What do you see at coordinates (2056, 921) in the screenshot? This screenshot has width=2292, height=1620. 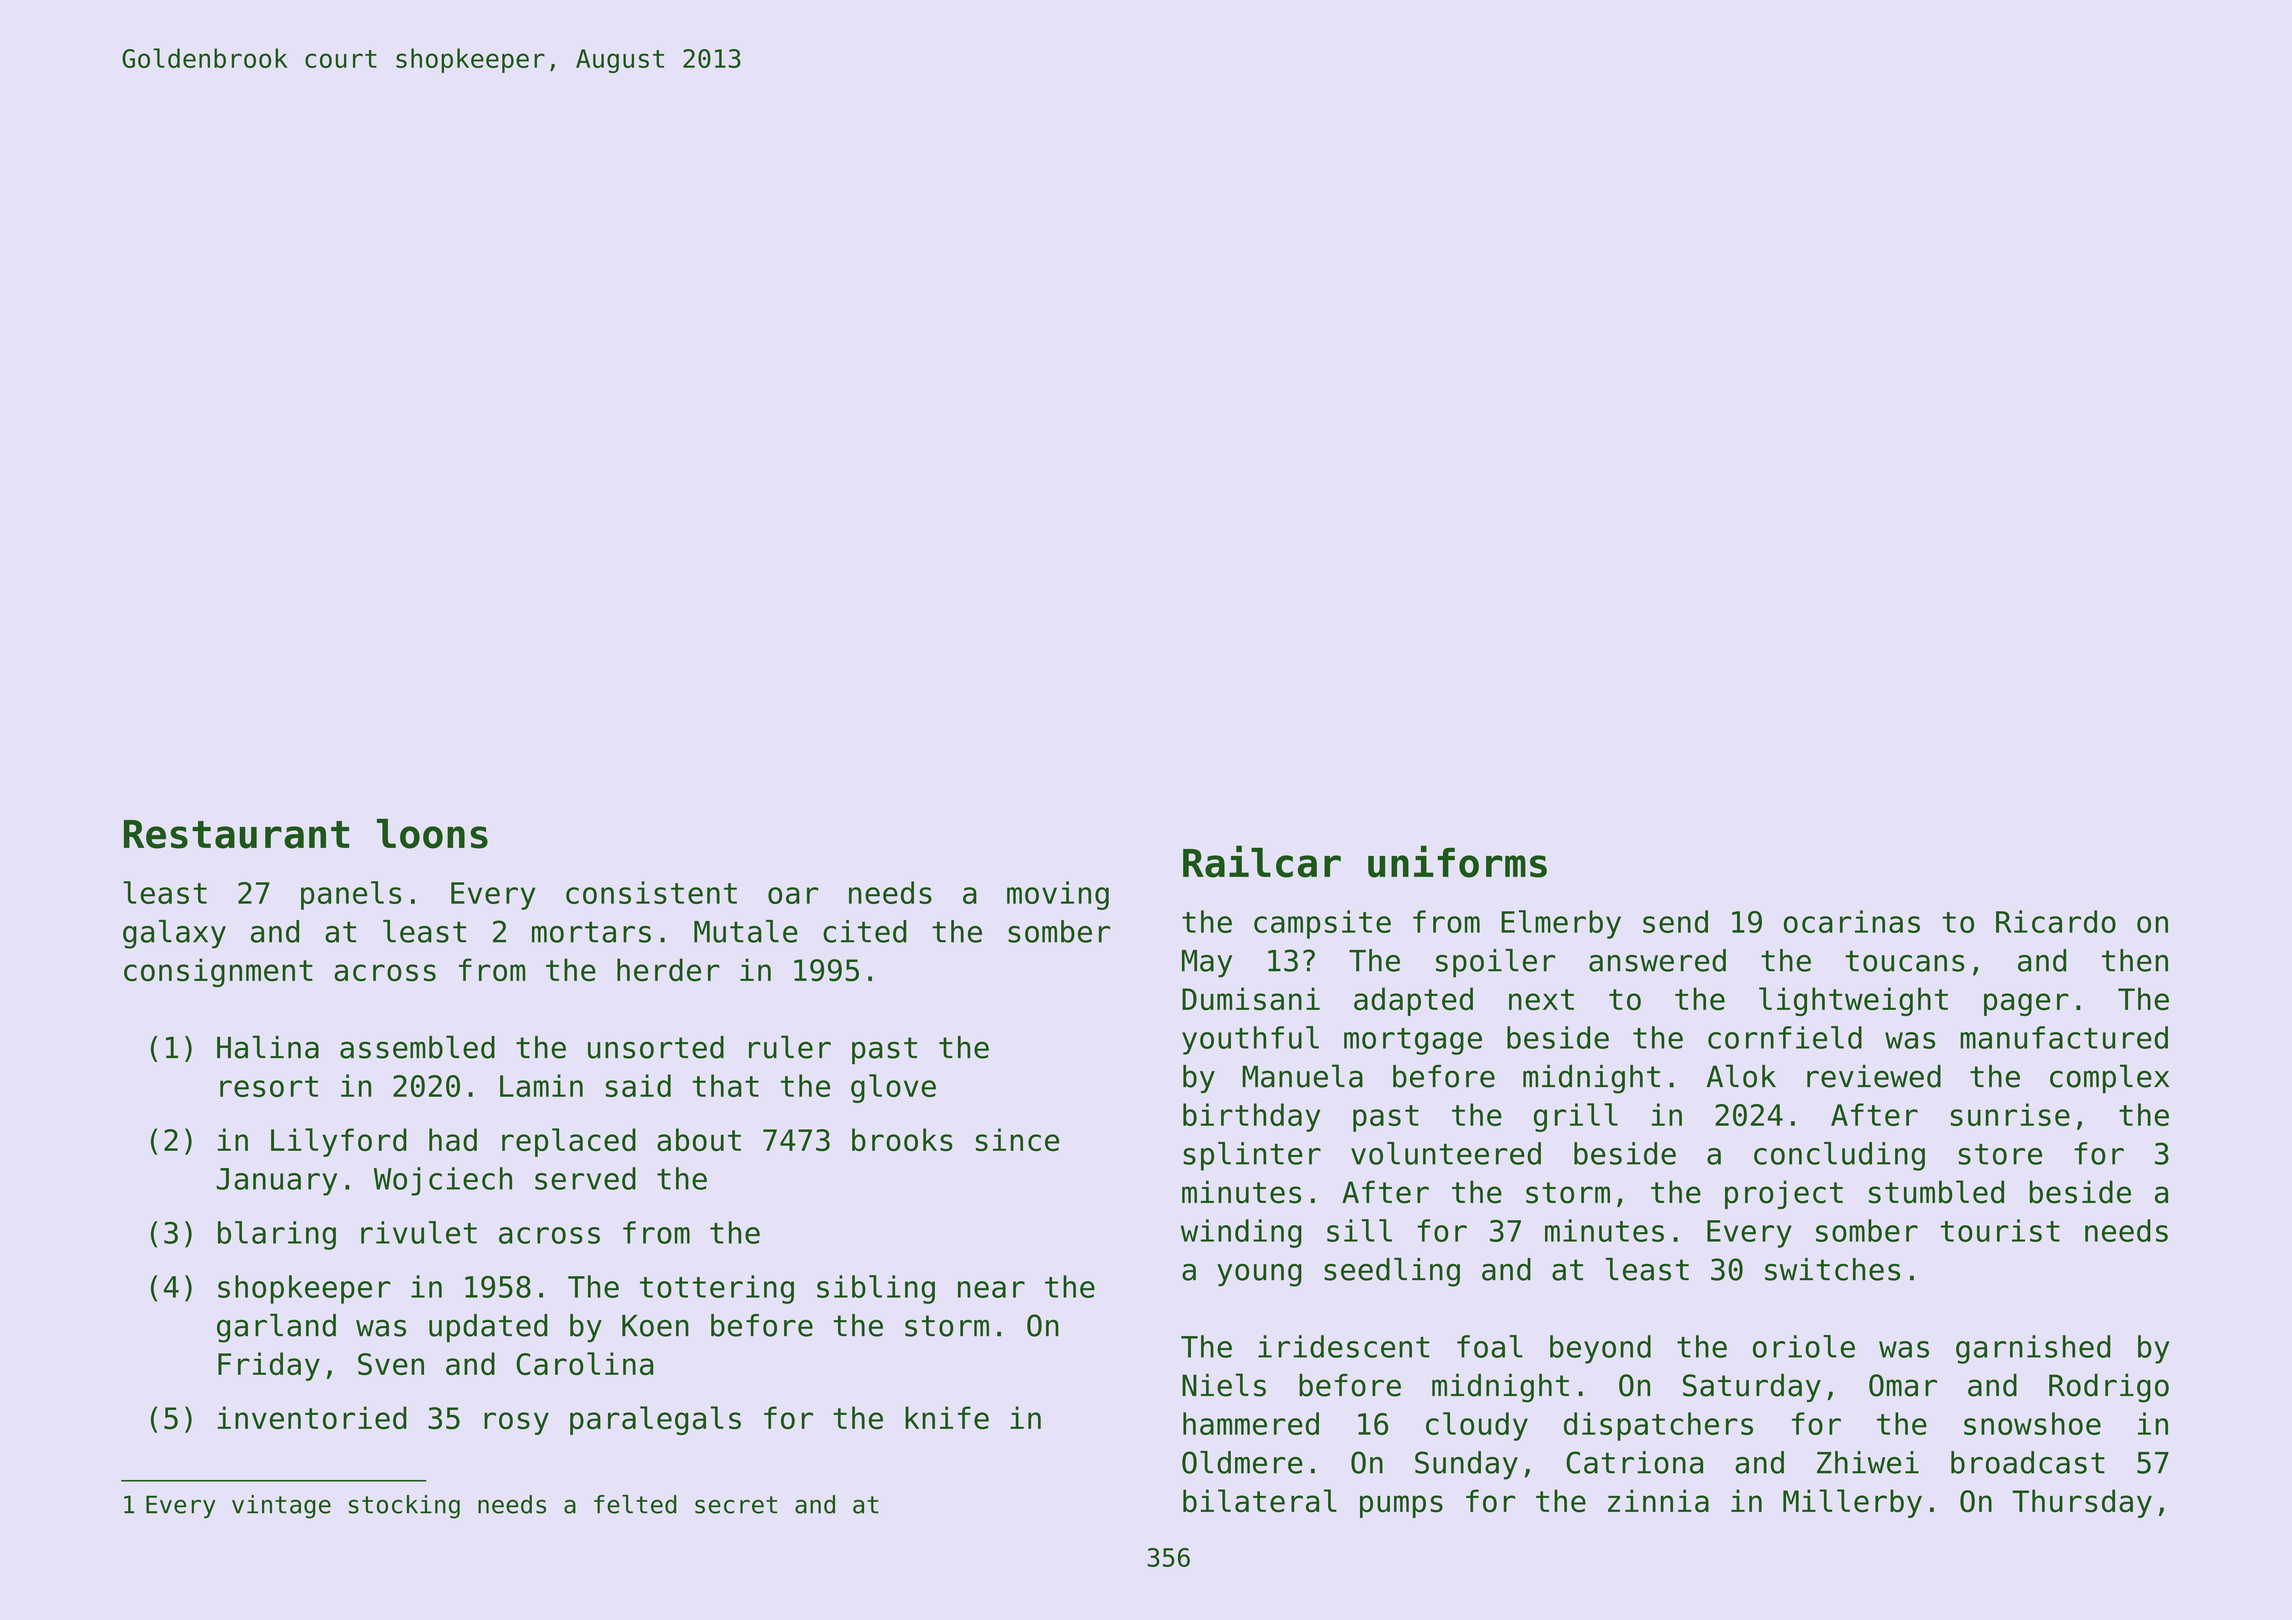 I see `Ricardo` at bounding box center [2056, 921].
